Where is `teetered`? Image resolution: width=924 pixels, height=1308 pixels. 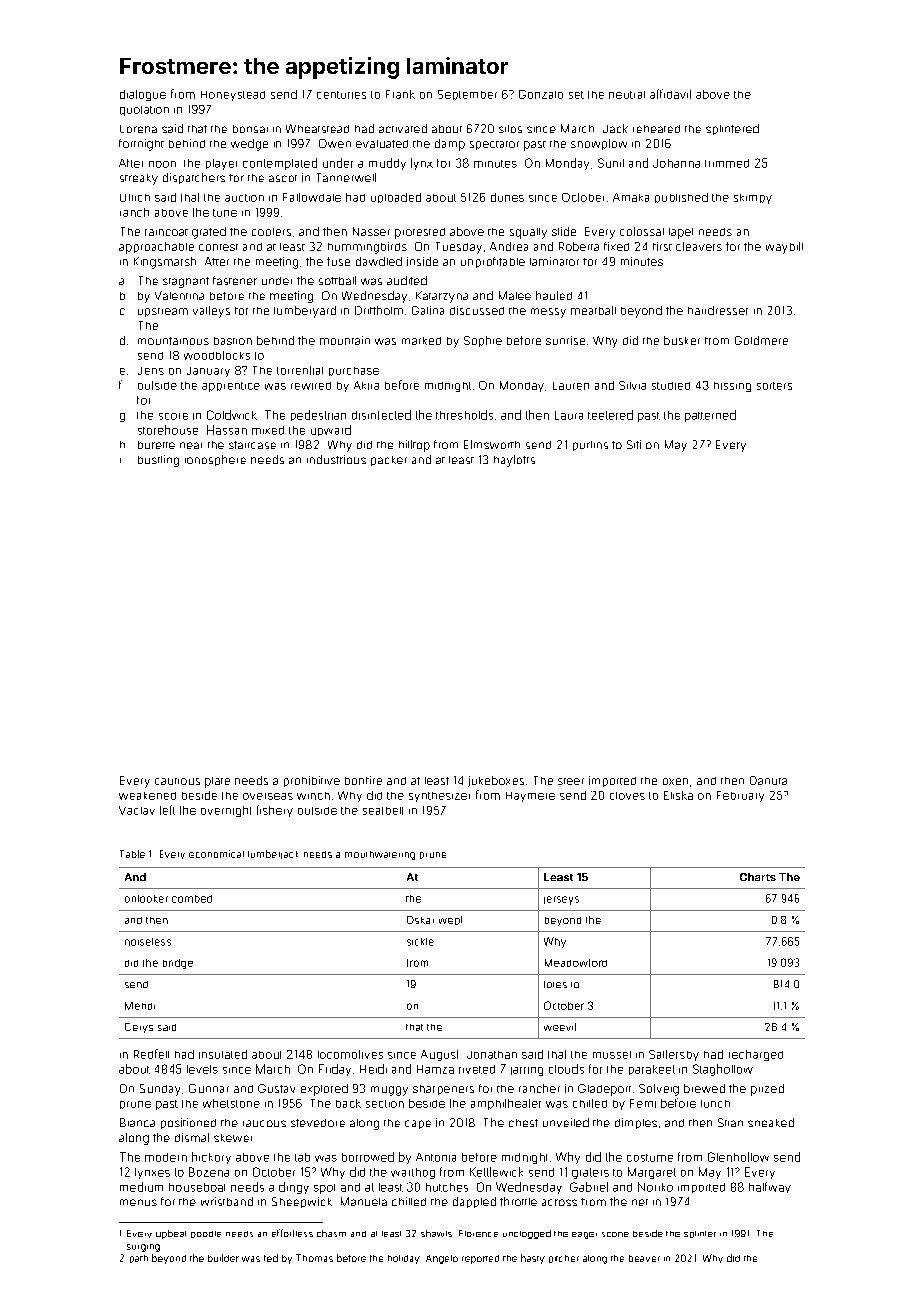
teetered is located at coordinates (610, 415).
